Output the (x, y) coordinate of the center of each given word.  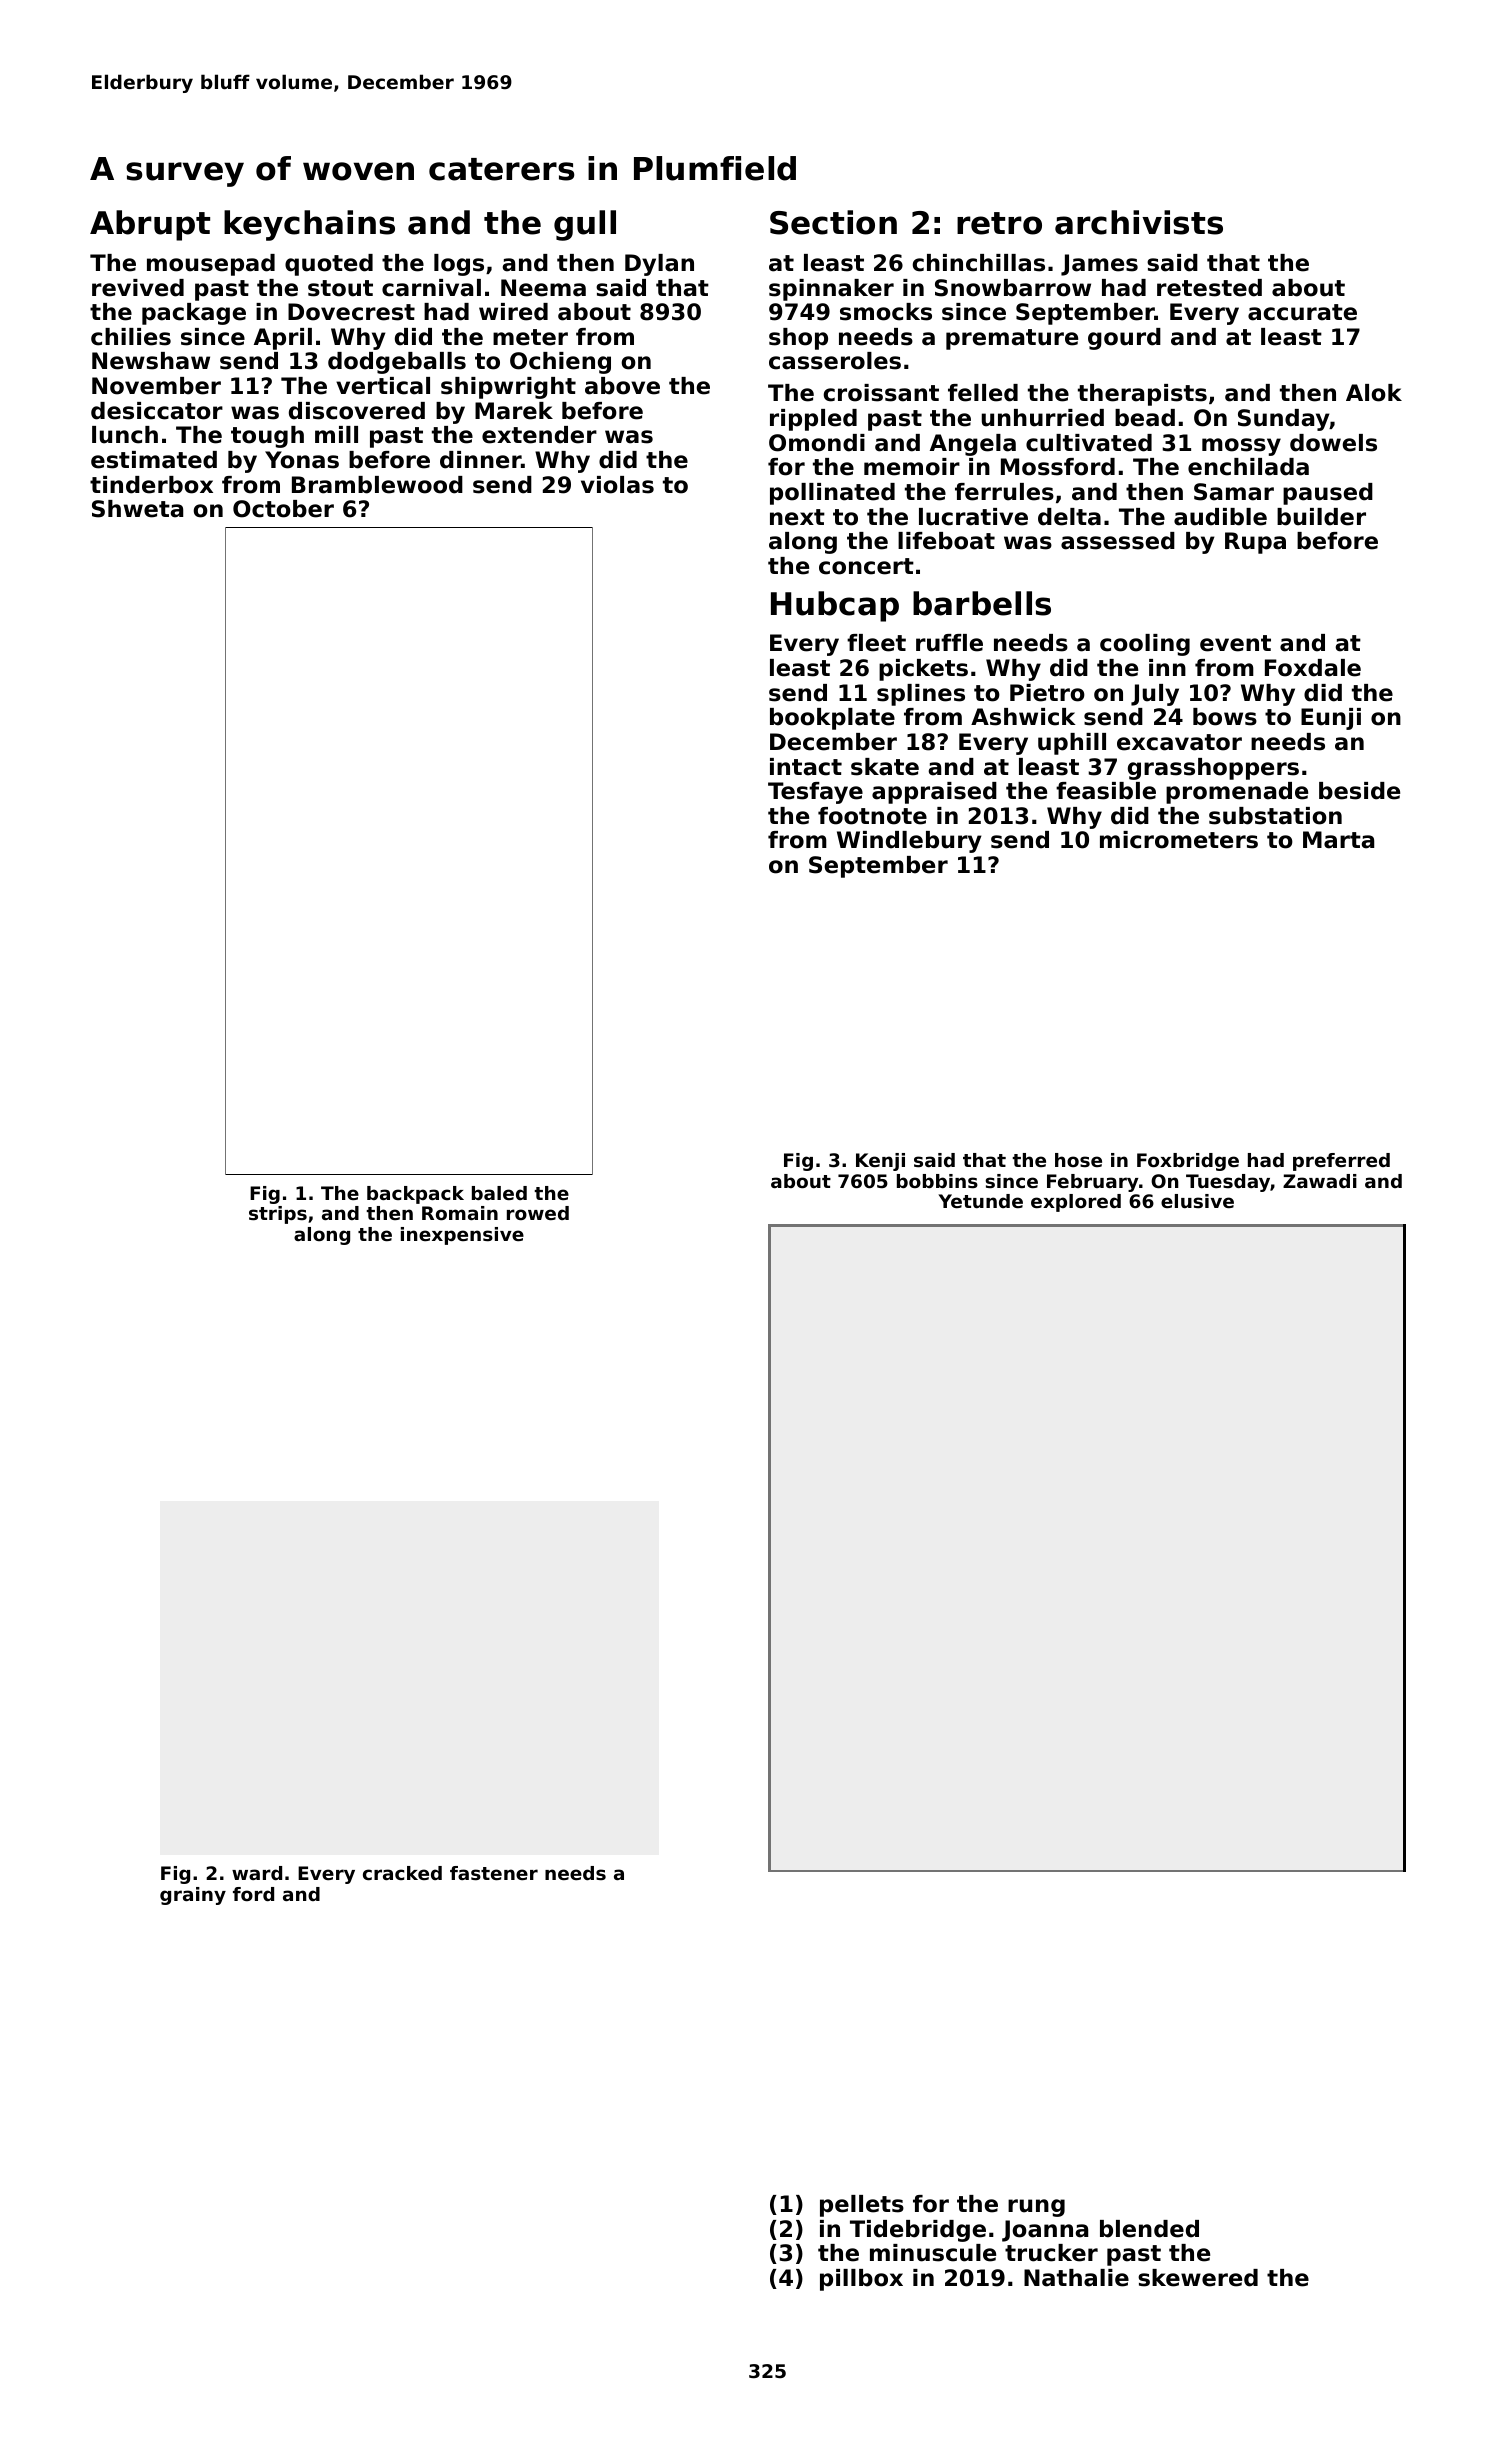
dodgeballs (397, 363)
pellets (862, 2206)
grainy (193, 1896)
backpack (415, 1195)
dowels (1333, 443)
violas (617, 485)
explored (1076, 1203)
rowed (538, 1213)
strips (278, 1215)
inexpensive (462, 1236)
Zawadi (1320, 1181)
